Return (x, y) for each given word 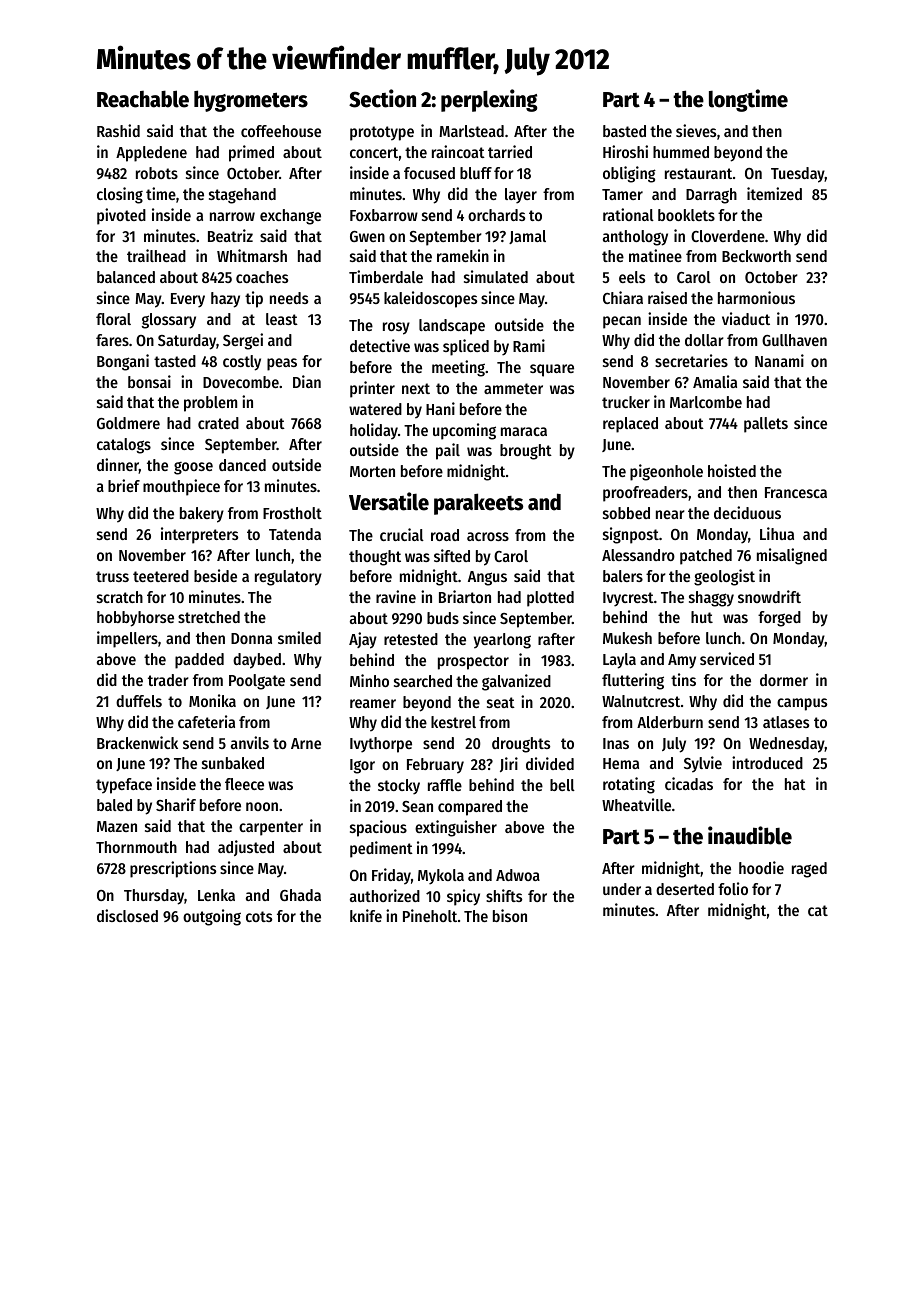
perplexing (489, 100)
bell (562, 785)
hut (702, 617)
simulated (496, 276)
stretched (209, 617)
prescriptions (173, 869)
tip (254, 299)
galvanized (516, 682)
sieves (696, 130)
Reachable (143, 99)
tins (683, 679)
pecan (622, 322)
